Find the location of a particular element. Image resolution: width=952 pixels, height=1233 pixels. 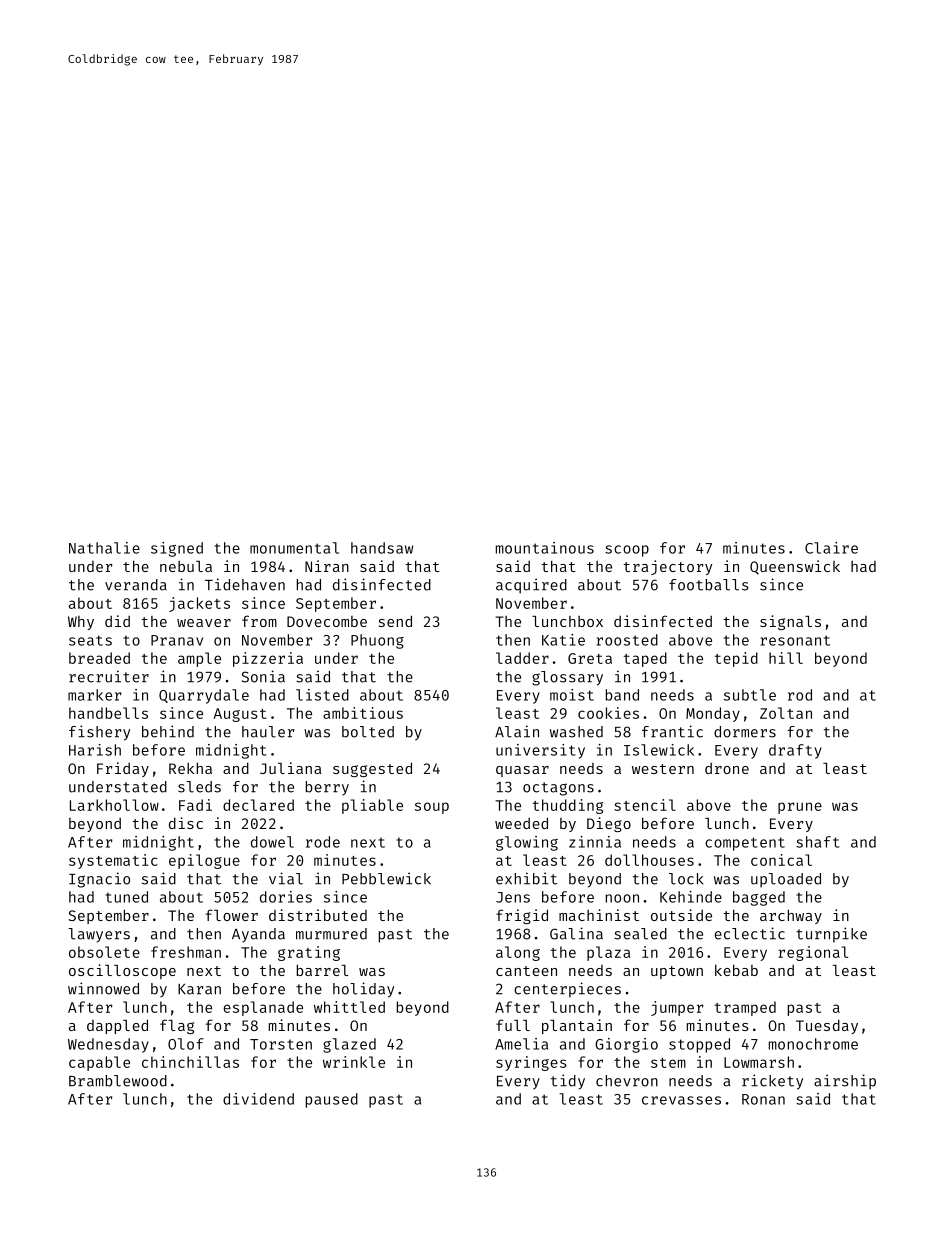

Bramblewood is located at coordinates (118, 1081).
